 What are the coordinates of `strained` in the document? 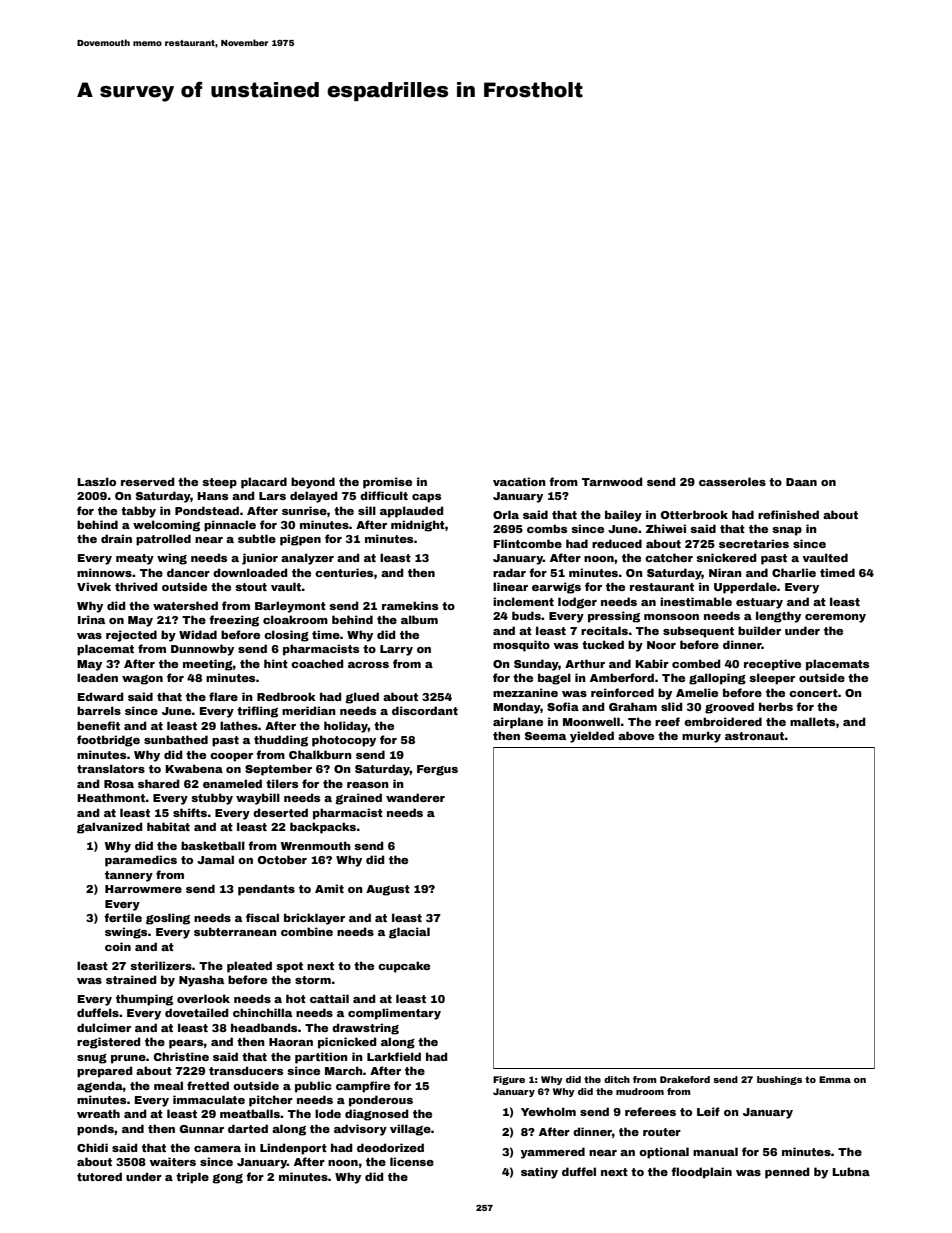 It's located at (131, 979).
